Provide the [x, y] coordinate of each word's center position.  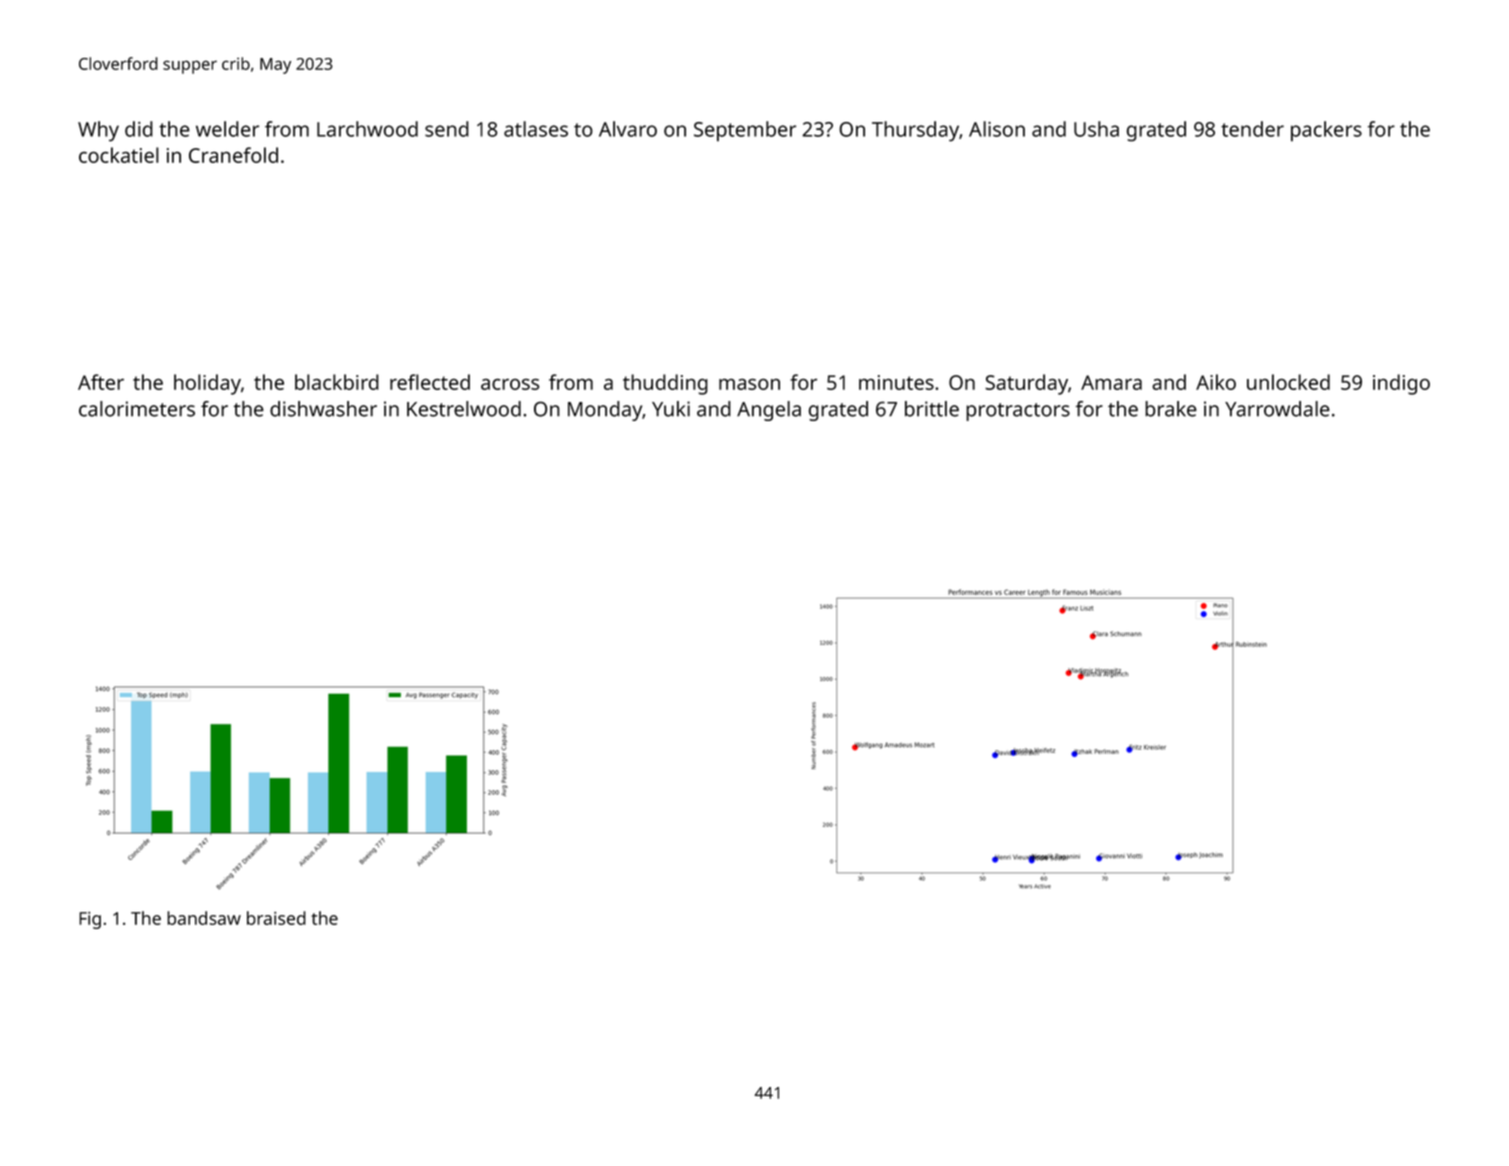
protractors [1018, 412]
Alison [997, 129]
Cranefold [233, 155]
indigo [1401, 384]
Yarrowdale [1277, 409]
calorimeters [137, 409]
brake [1171, 409]
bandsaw [204, 918]
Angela [769, 411]
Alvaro [628, 129]
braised [276, 918]
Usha [1096, 129]
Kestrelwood [464, 409]
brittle [932, 409]
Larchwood [367, 129]
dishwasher [323, 409]
